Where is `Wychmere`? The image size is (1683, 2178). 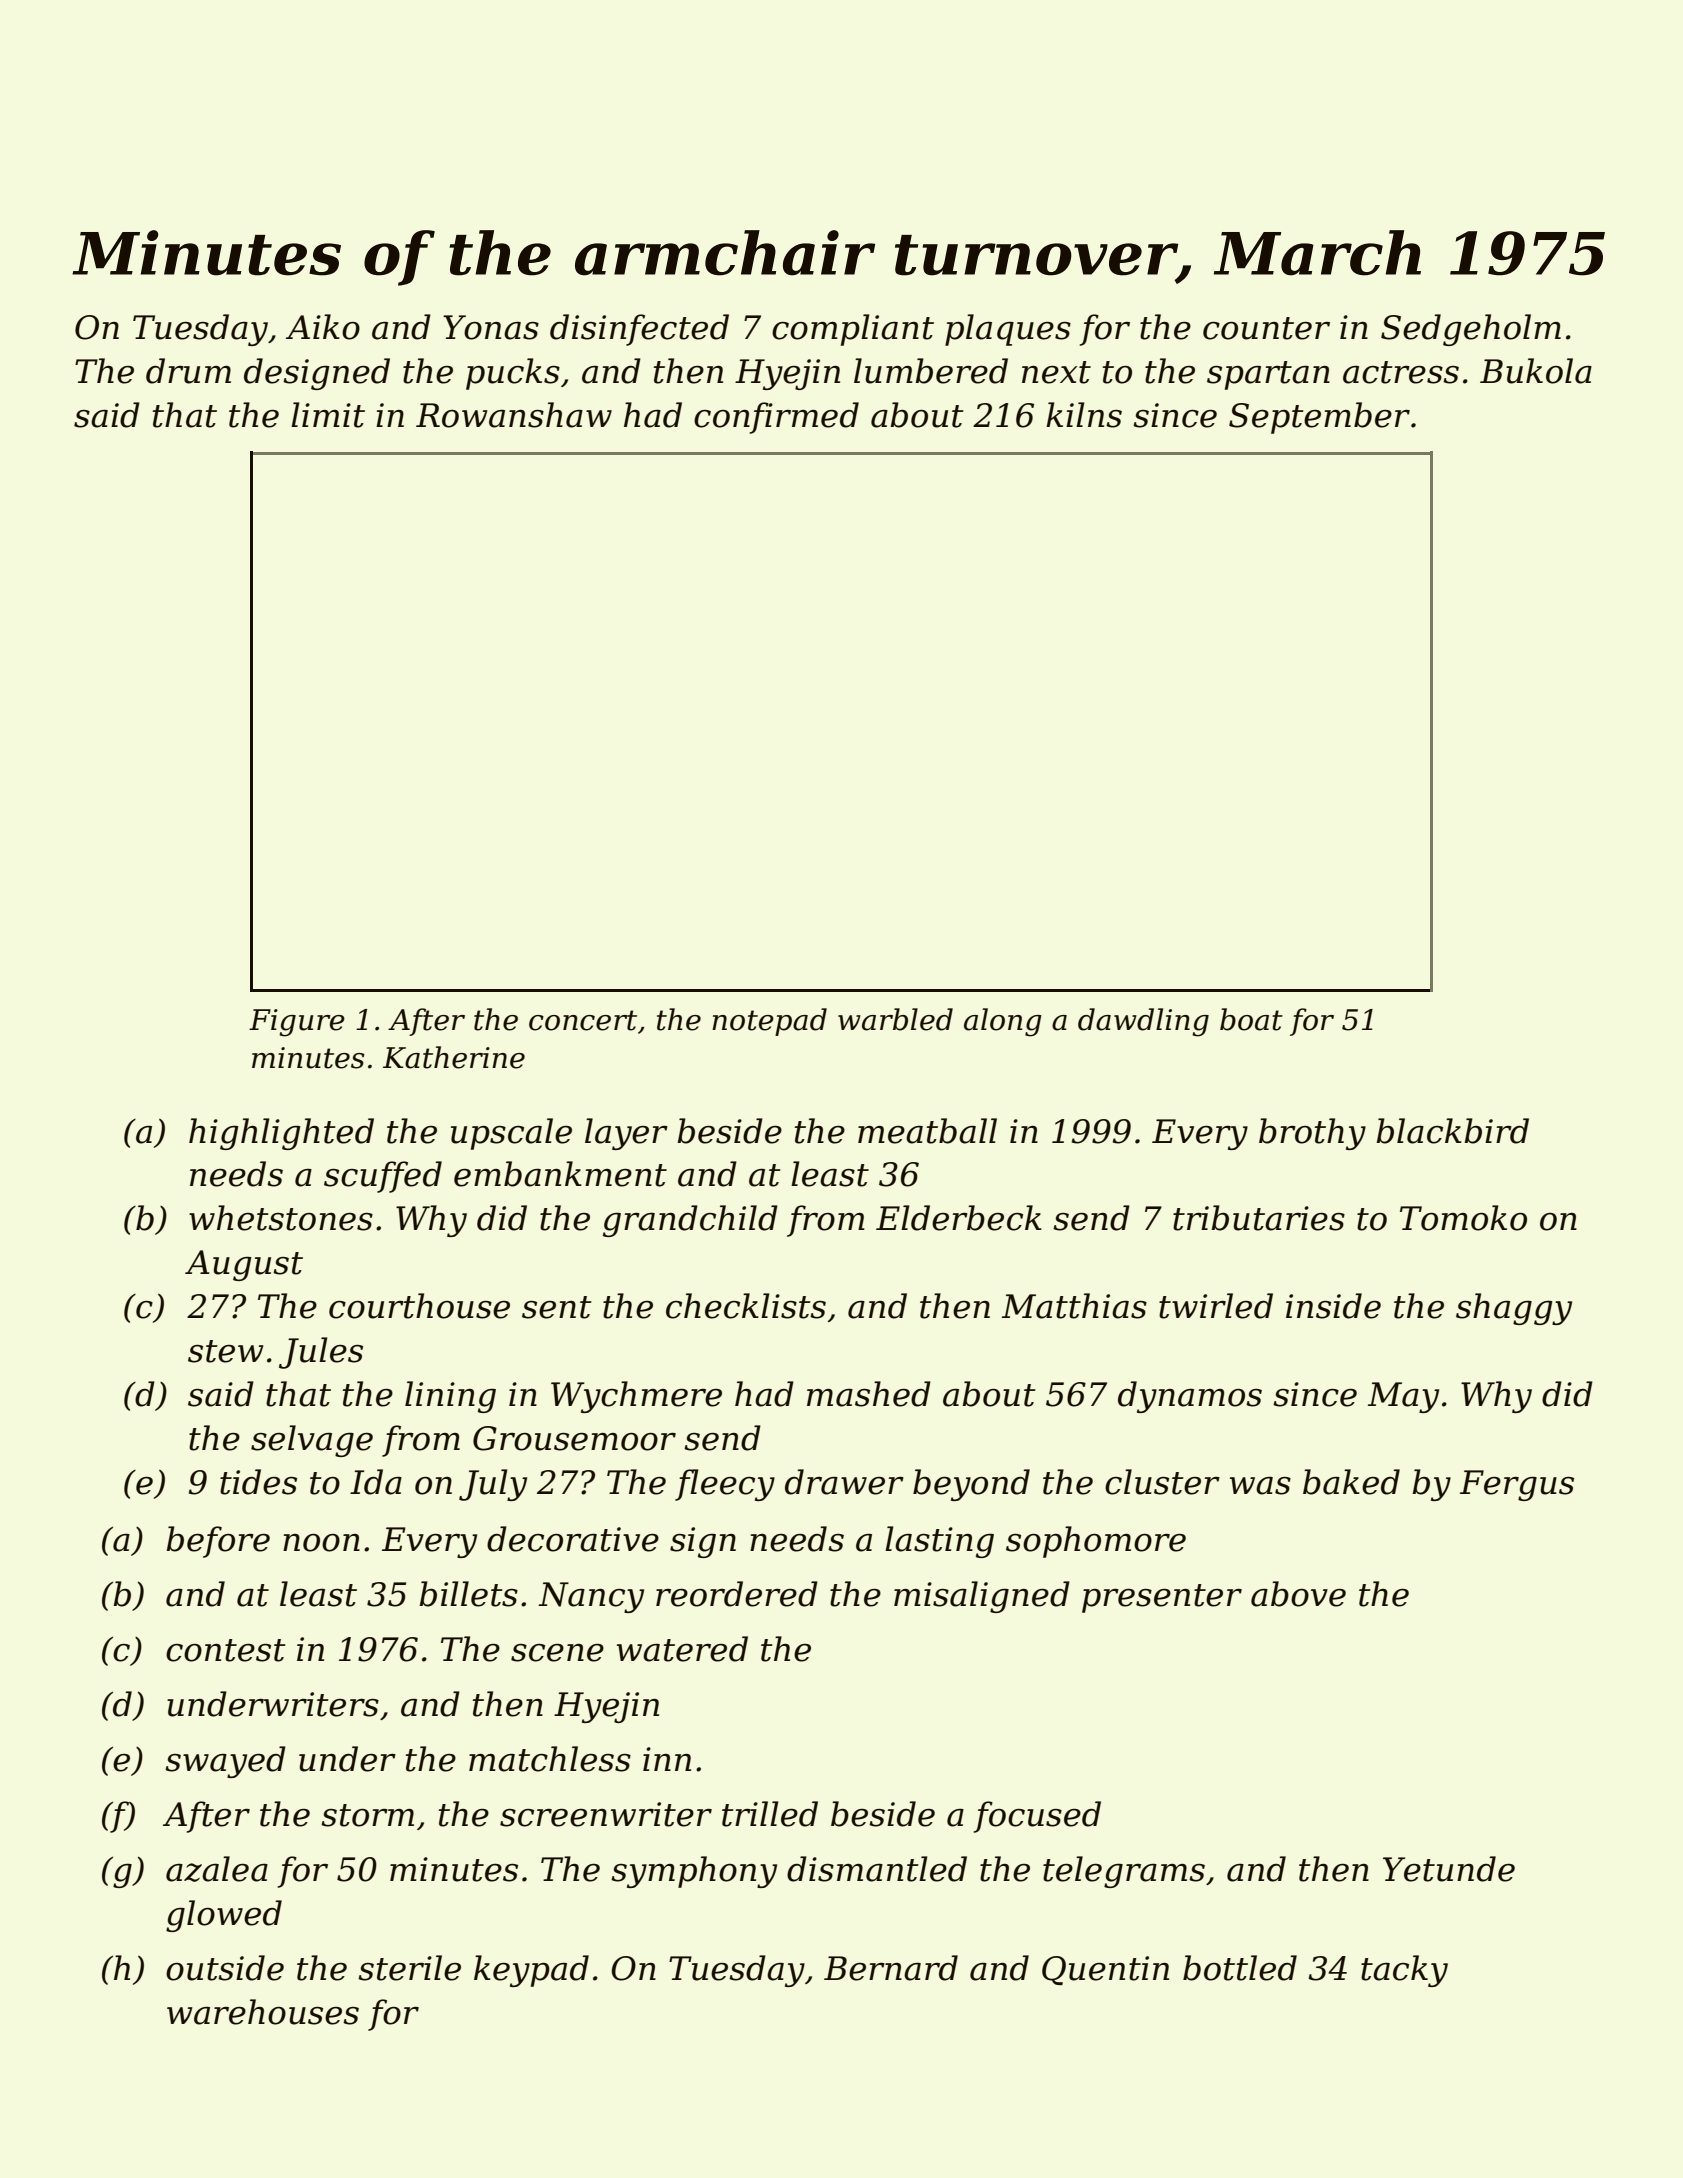
Wychmere is located at coordinates (636, 1397).
